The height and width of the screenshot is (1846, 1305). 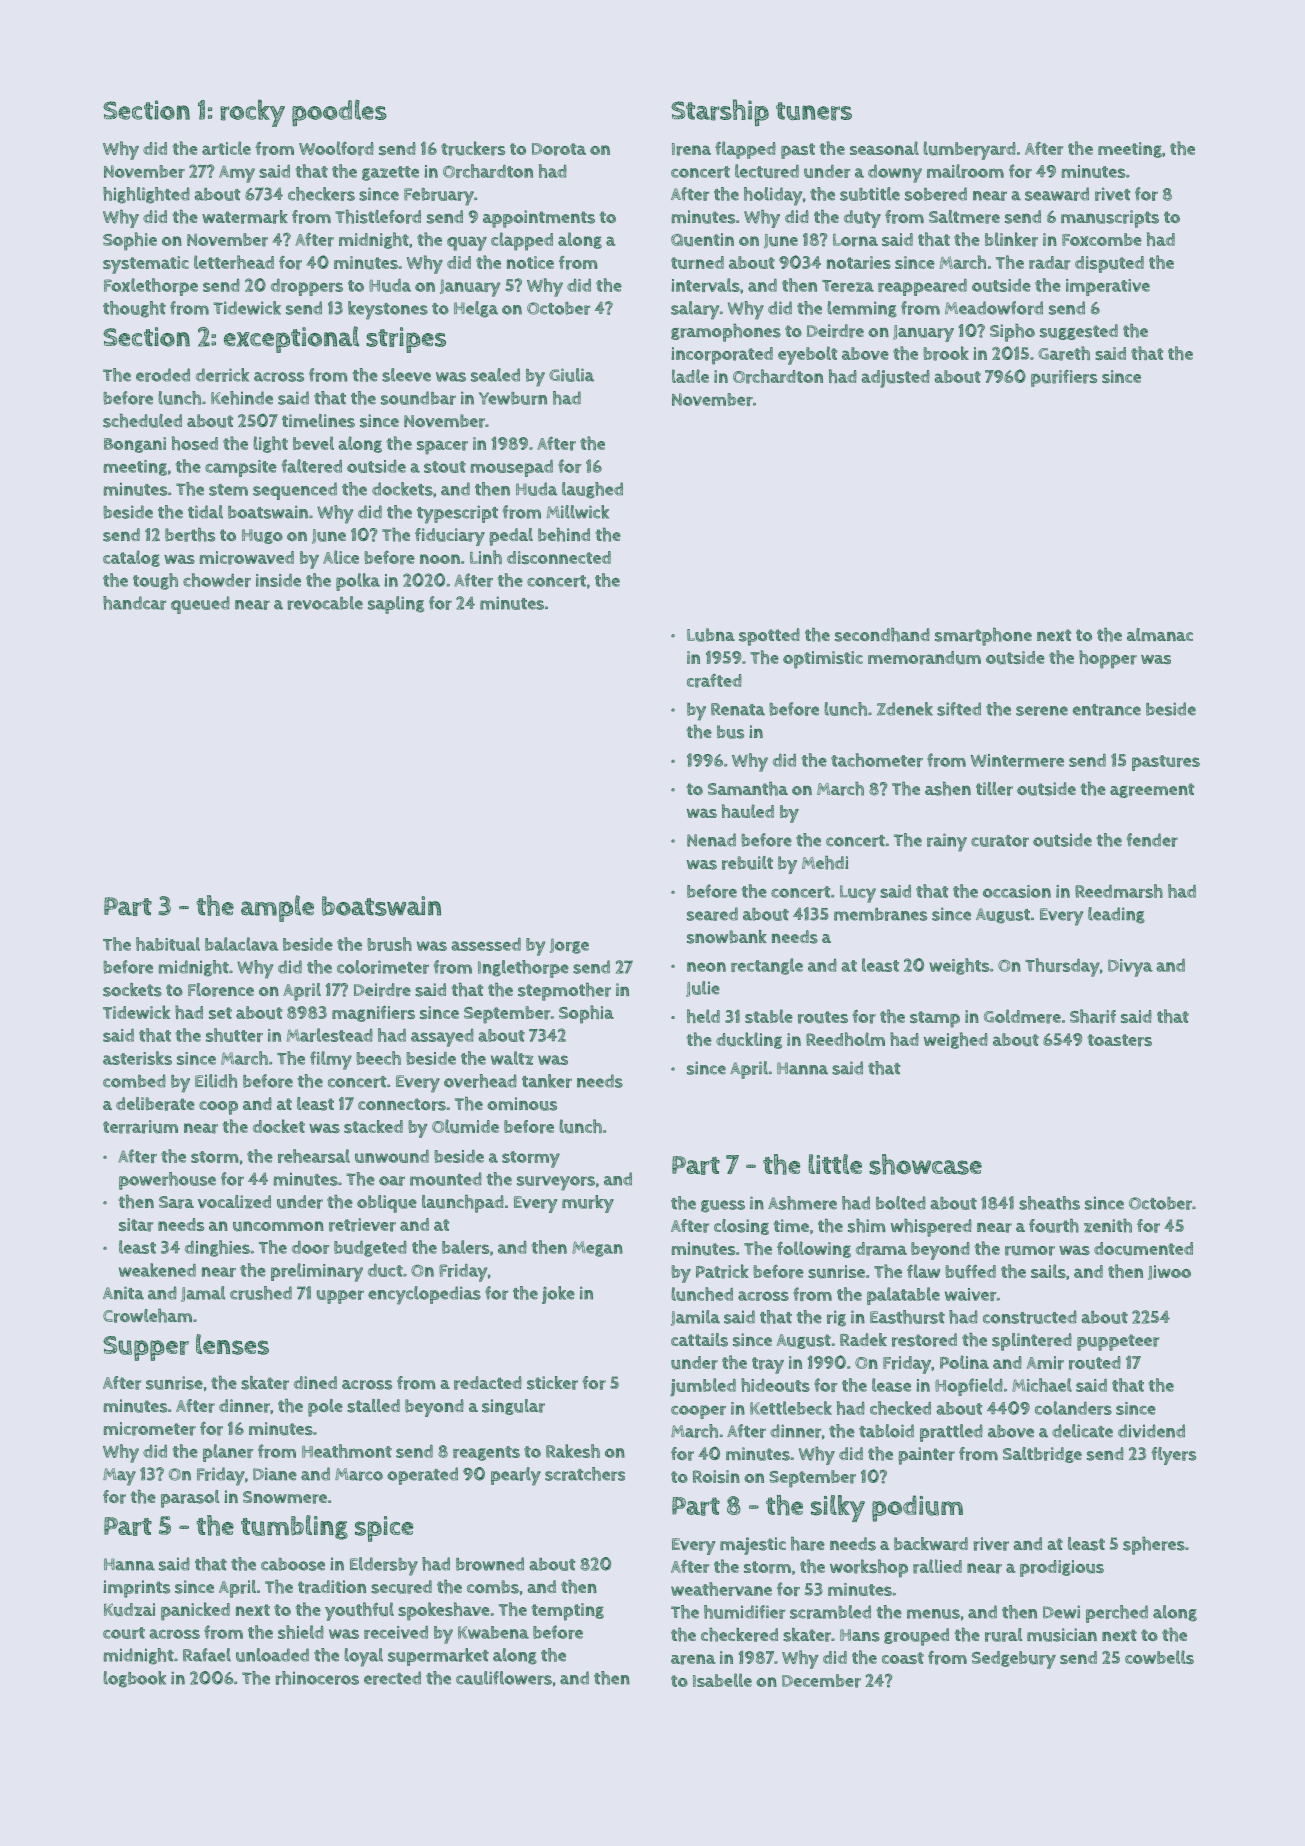 I want to click on appointments, so click(x=539, y=219).
